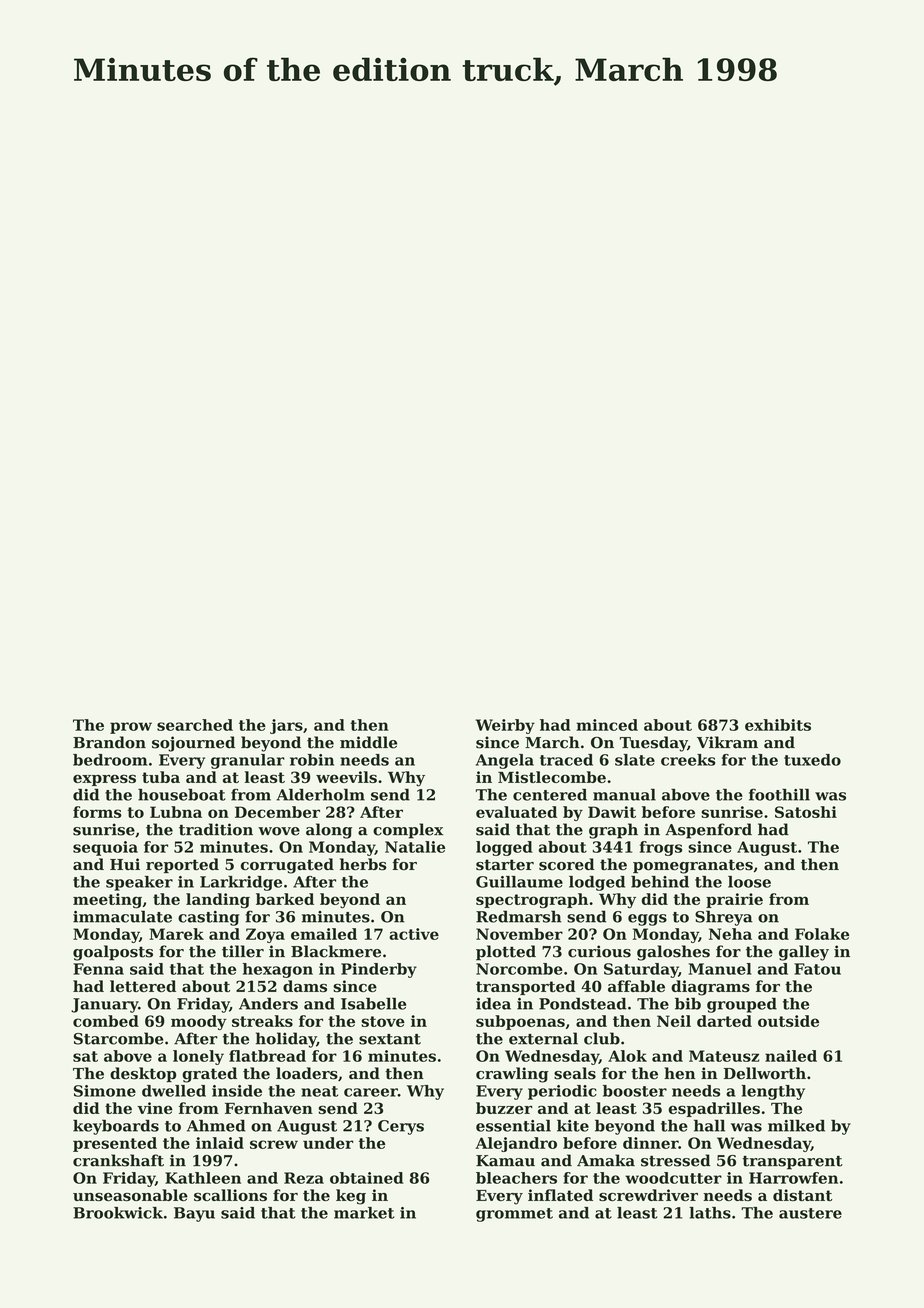 The width and height of the screenshot is (924, 1308). I want to click on Neha, so click(730, 934).
